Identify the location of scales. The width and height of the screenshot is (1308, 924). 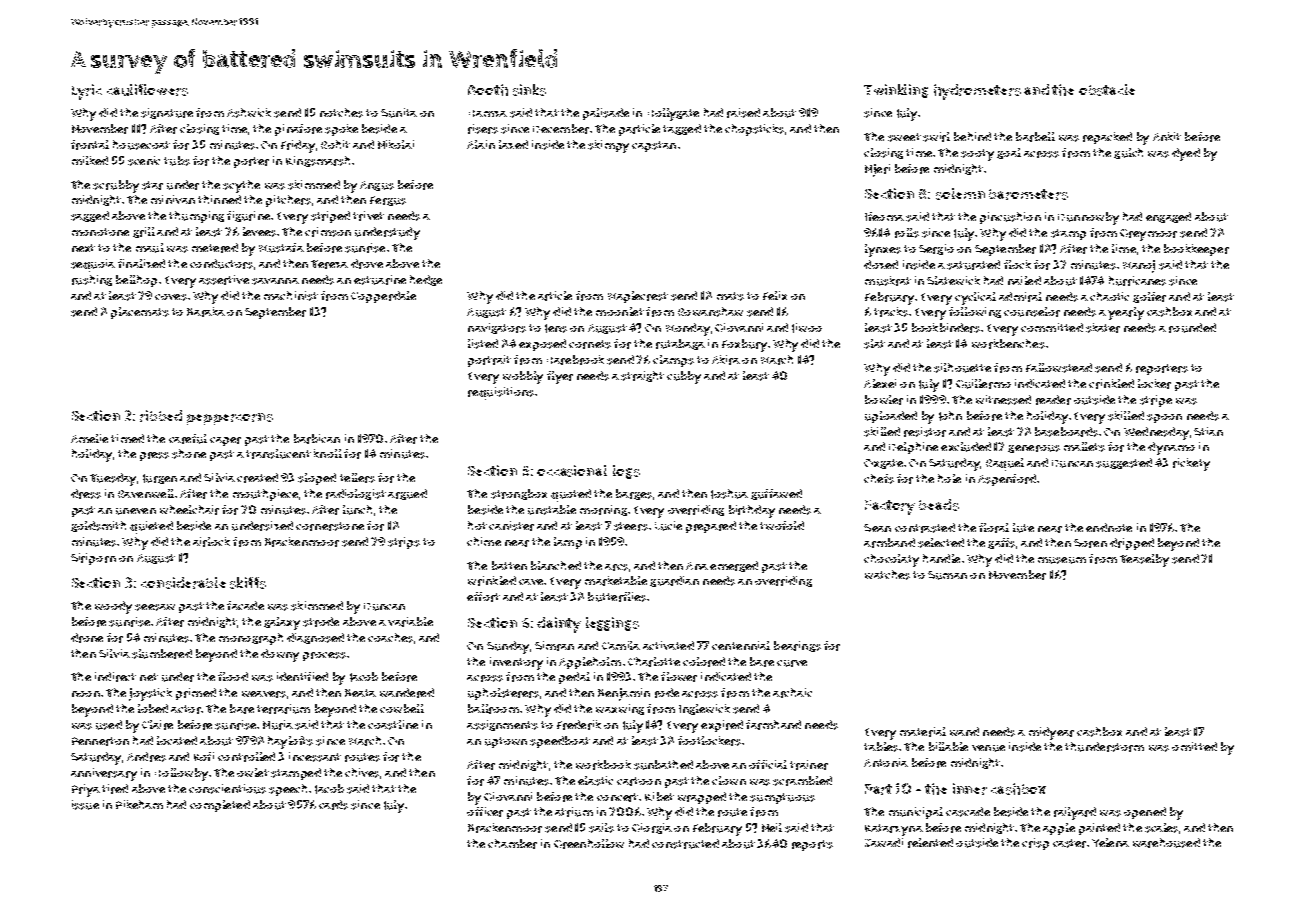
(1161, 828).
